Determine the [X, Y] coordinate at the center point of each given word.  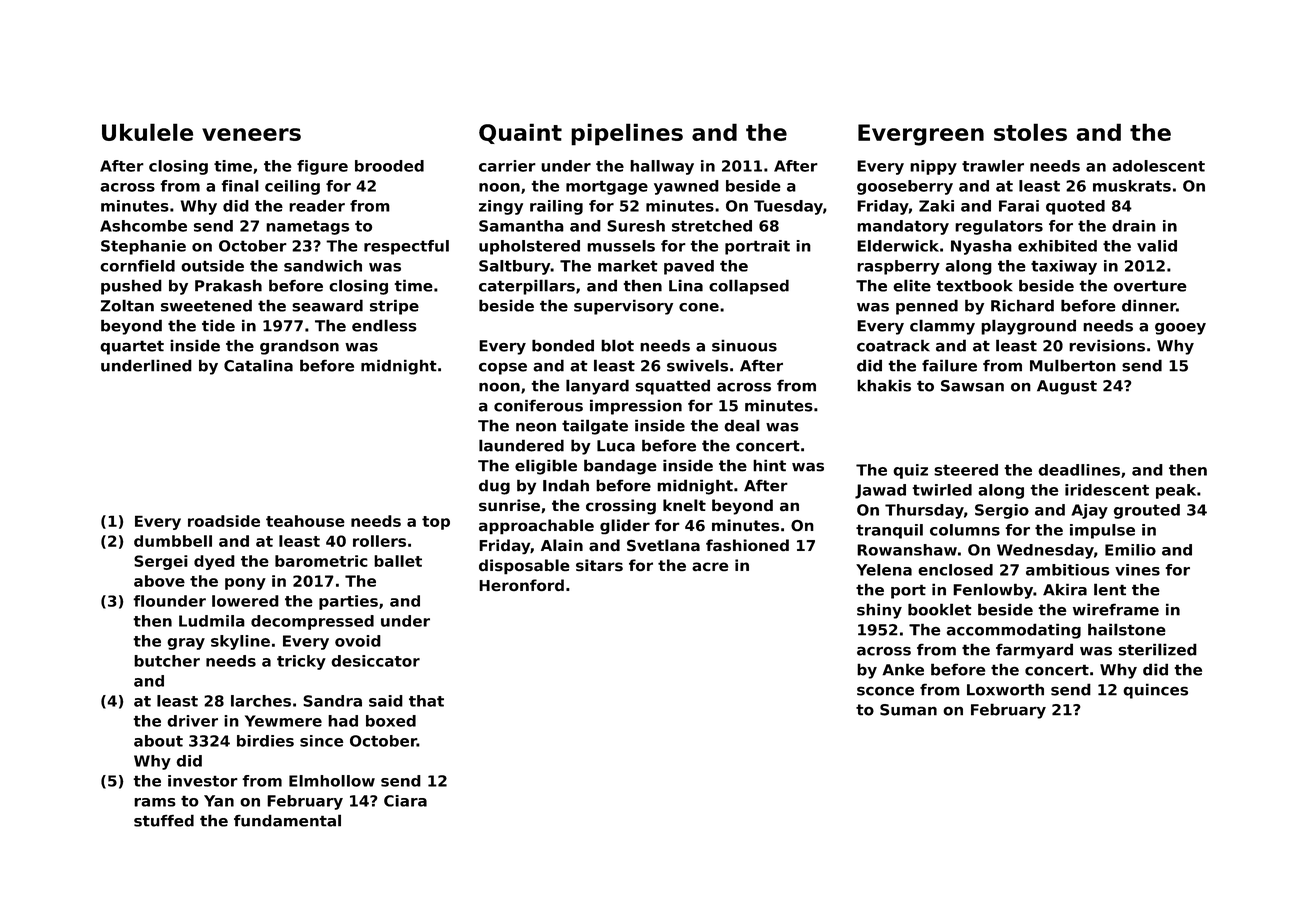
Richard [1022, 305]
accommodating [1014, 631]
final [240, 186]
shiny [879, 611]
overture [1150, 286]
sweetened [206, 305]
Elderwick [898, 246]
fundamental [287, 820]
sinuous [744, 345]
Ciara [405, 801]
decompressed [312, 622]
